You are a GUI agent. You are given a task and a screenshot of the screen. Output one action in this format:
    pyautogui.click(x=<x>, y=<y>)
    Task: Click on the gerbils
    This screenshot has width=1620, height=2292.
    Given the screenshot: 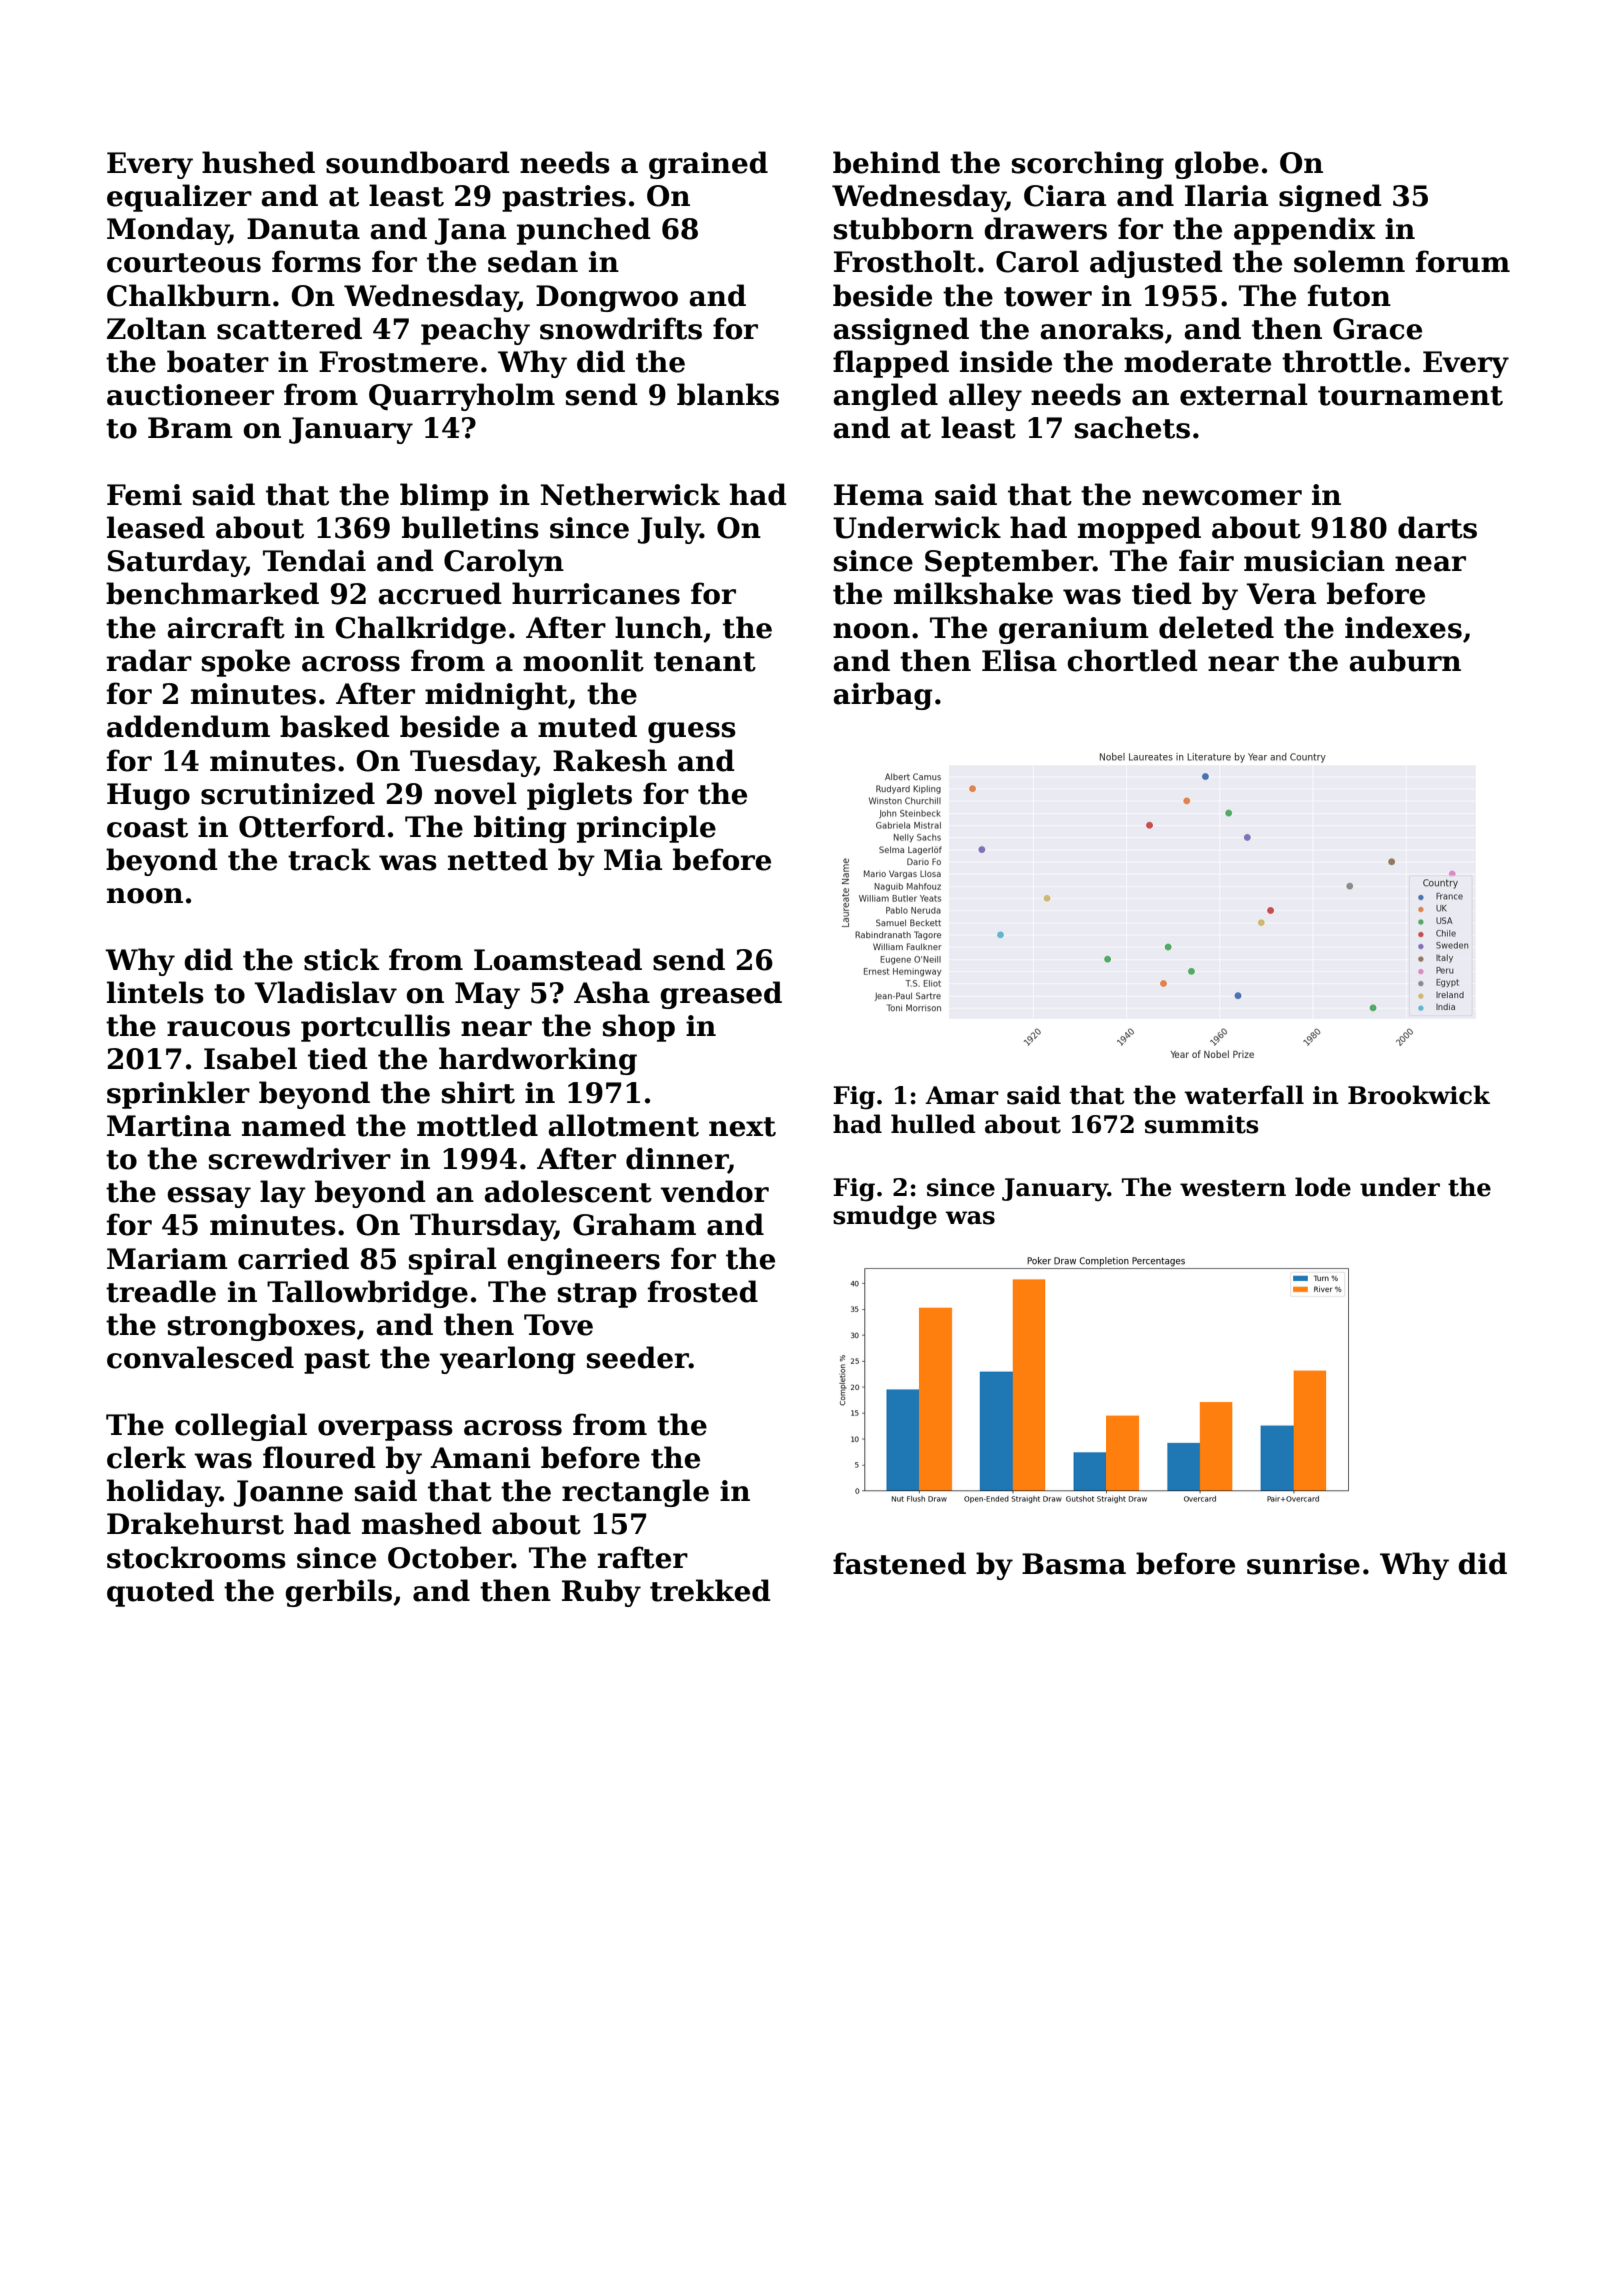 What is the action you would take?
    pyautogui.click(x=338, y=1593)
